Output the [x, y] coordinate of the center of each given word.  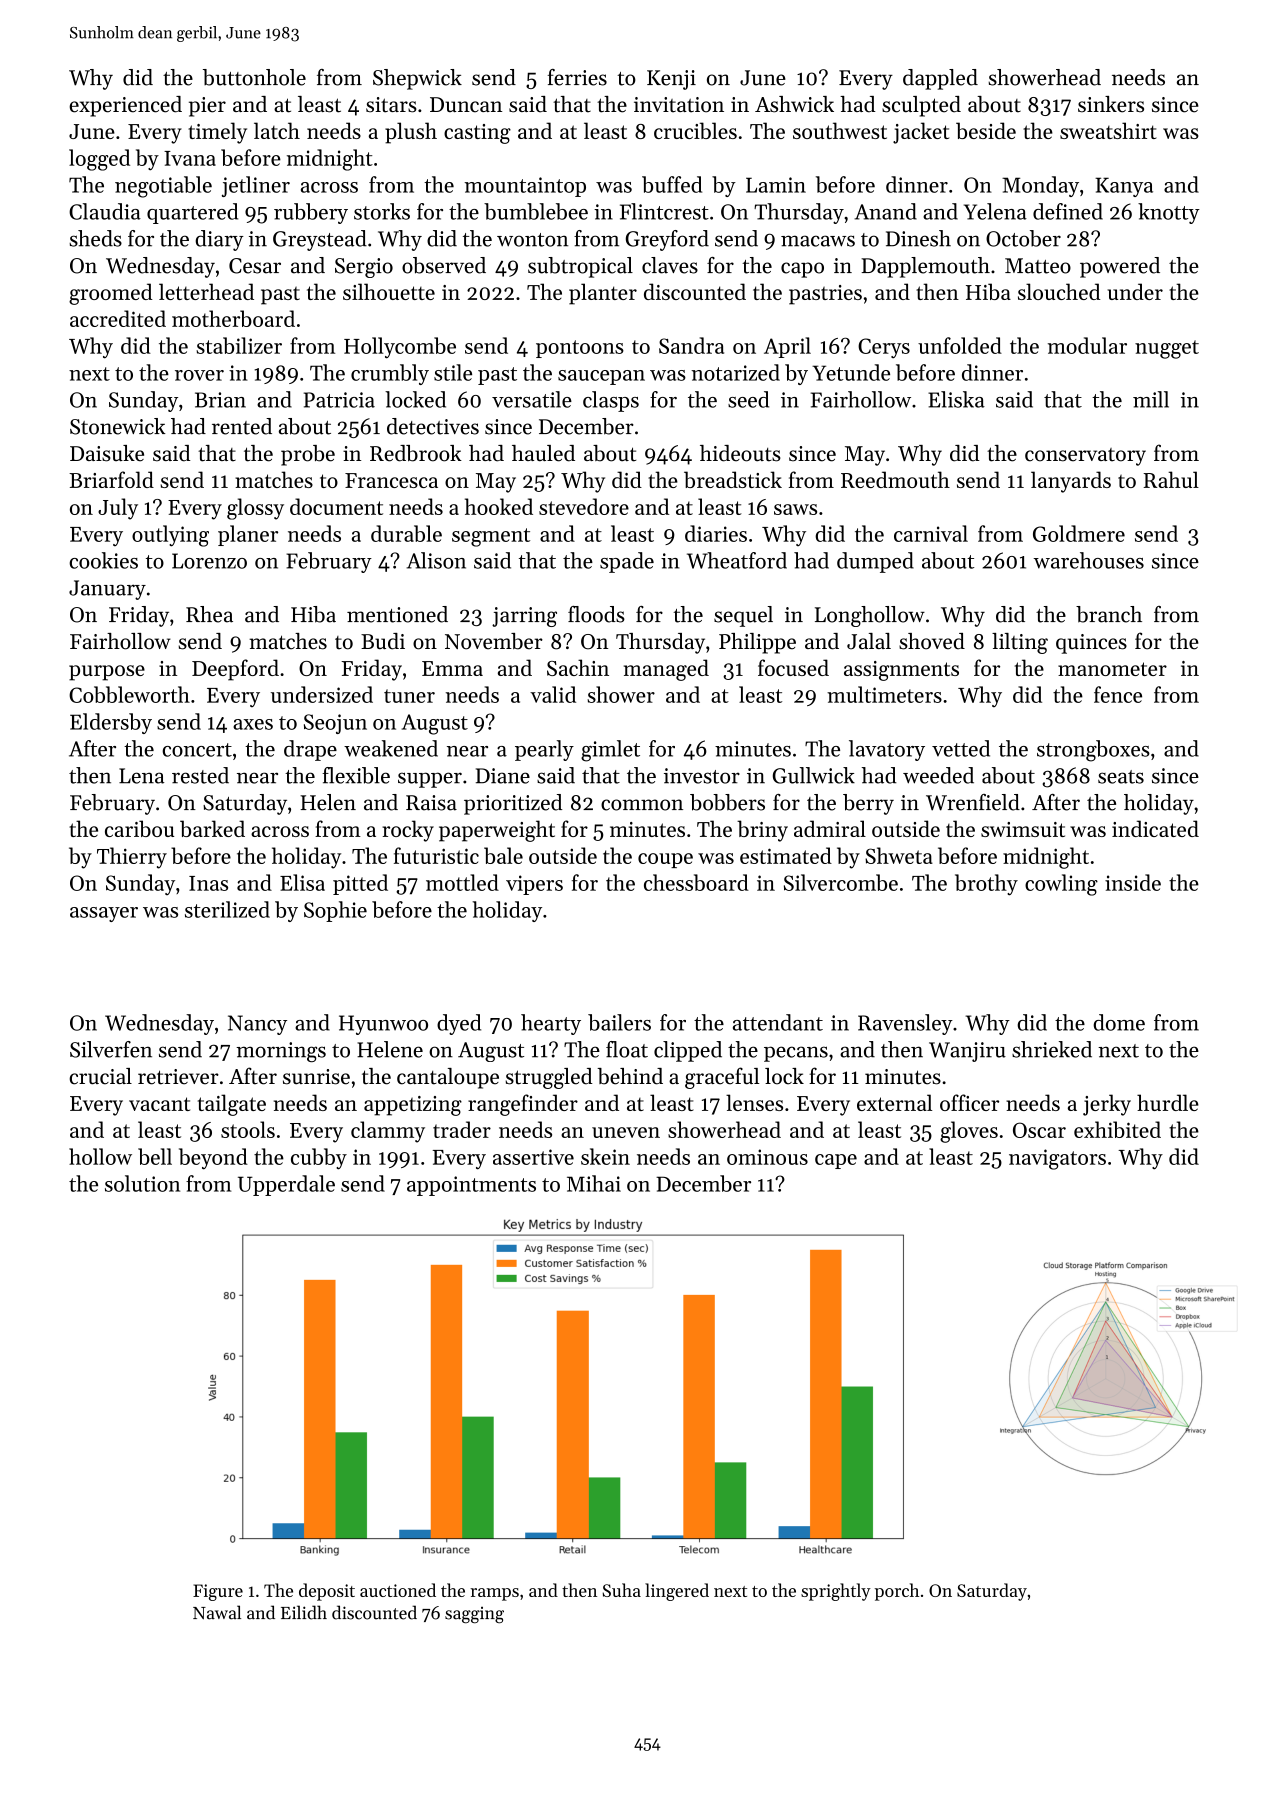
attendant [778, 1022]
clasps [611, 401]
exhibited [1117, 1129]
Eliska [956, 399]
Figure [218, 1592]
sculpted [921, 106]
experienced [125, 106]
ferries [577, 77]
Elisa [302, 882]
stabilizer [239, 345]
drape [310, 750]
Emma [452, 668]
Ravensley [905, 1024]
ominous [767, 1157]
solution [142, 1183]
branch [1109, 614]
